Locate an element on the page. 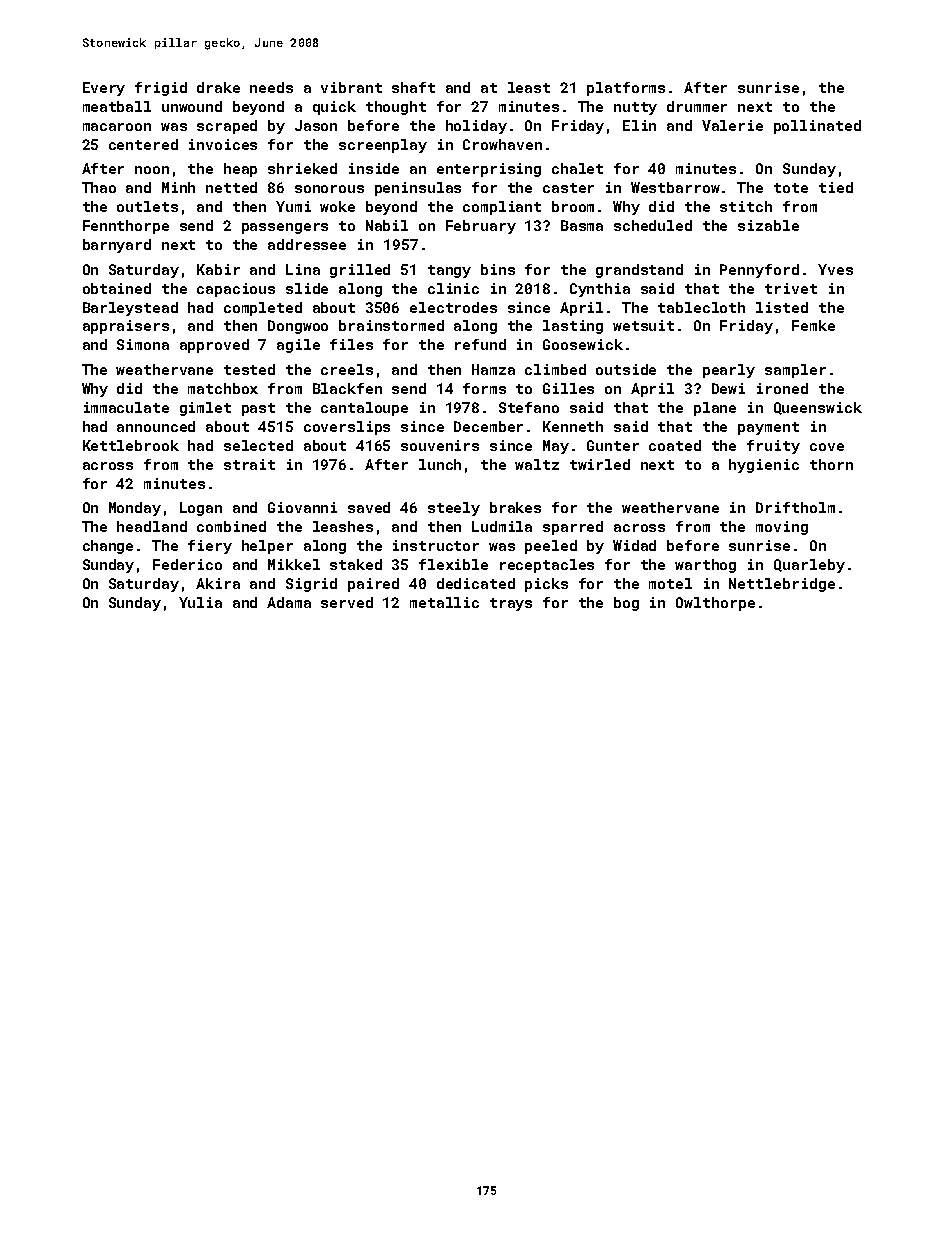  clinic is located at coordinates (453, 288).
